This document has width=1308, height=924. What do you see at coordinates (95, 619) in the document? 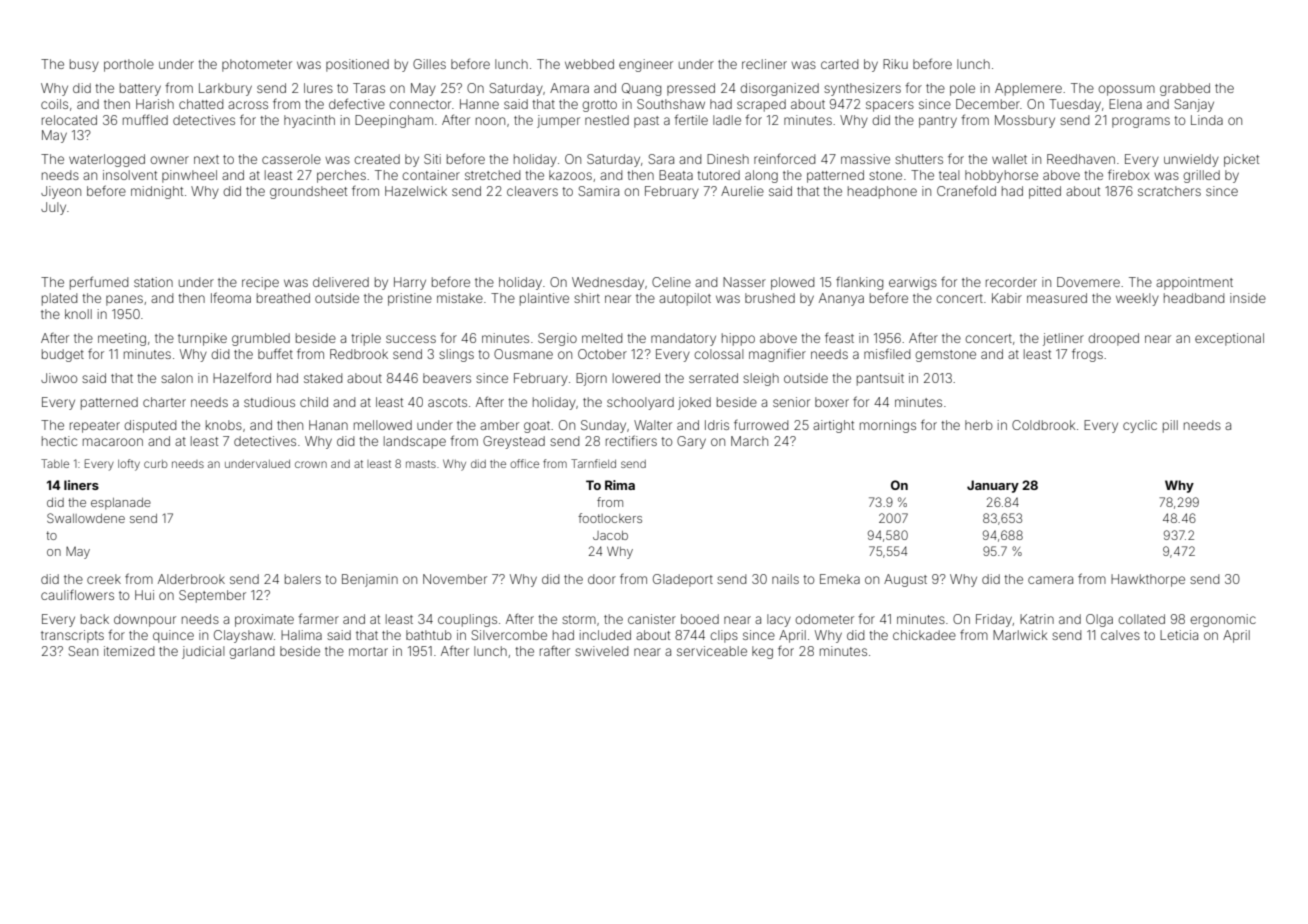
I see `back` at bounding box center [95, 619].
